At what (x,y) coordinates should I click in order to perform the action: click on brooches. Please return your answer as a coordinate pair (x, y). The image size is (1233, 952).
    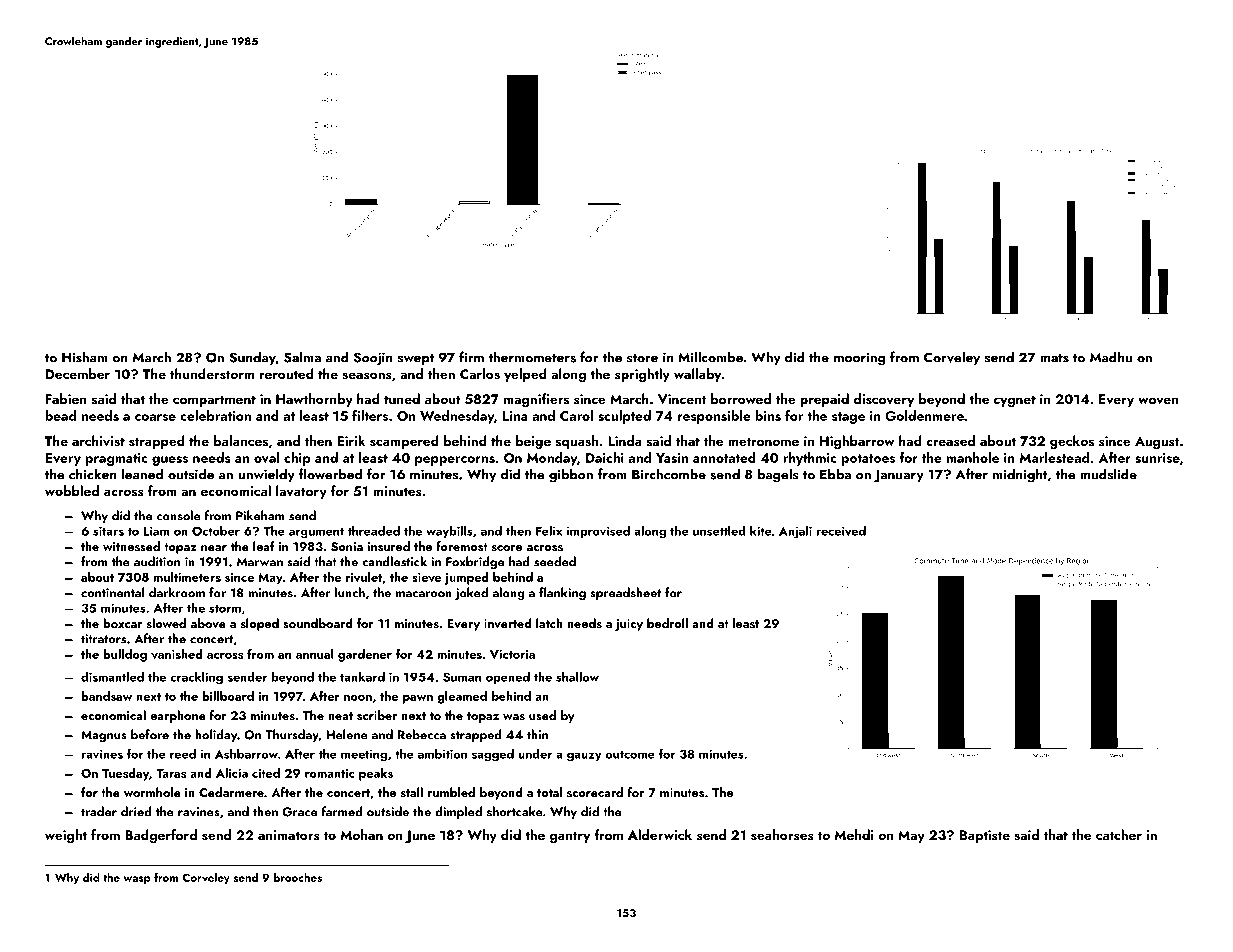
    Looking at the image, I should click on (298, 877).
